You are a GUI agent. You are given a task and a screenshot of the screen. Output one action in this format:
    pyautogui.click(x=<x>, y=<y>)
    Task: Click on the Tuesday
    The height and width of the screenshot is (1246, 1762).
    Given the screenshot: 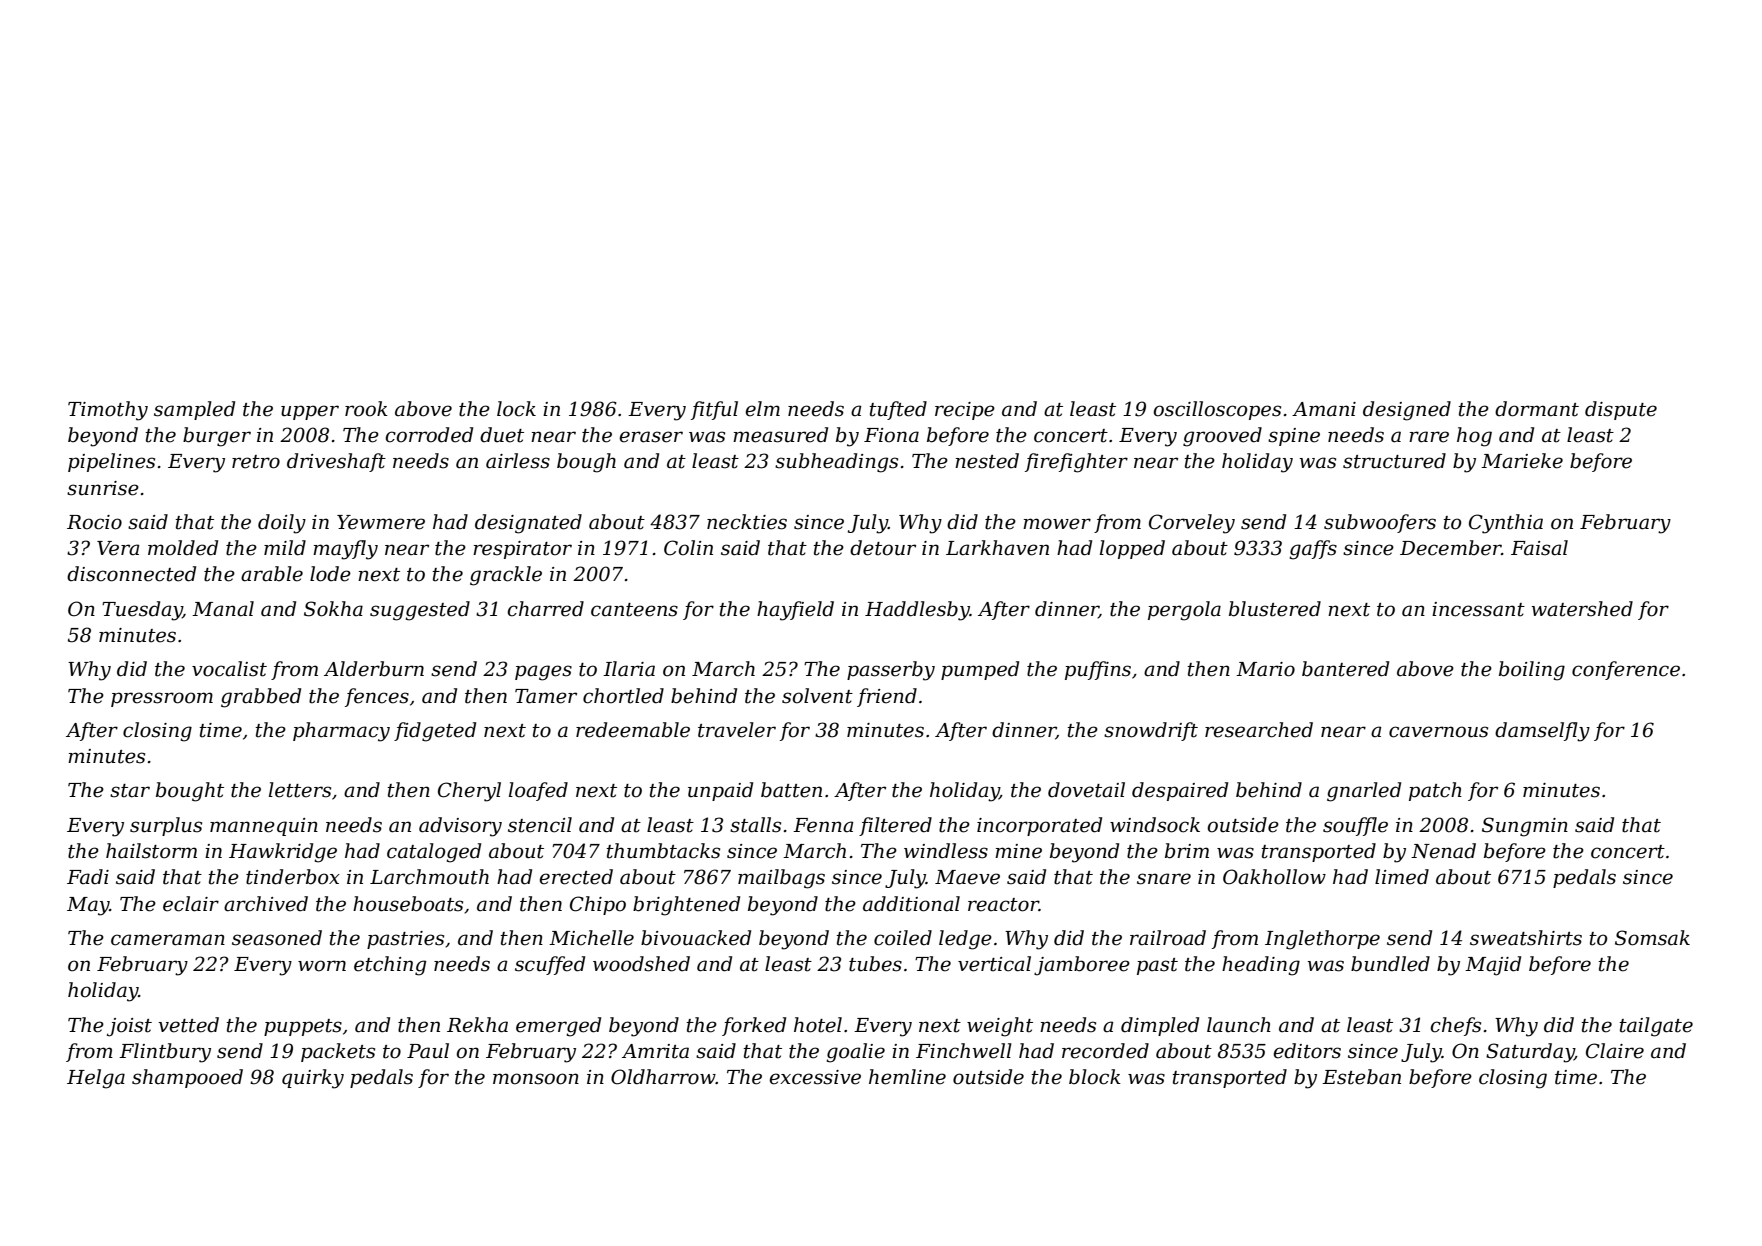 What is the action you would take?
    pyautogui.click(x=142, y=611)
